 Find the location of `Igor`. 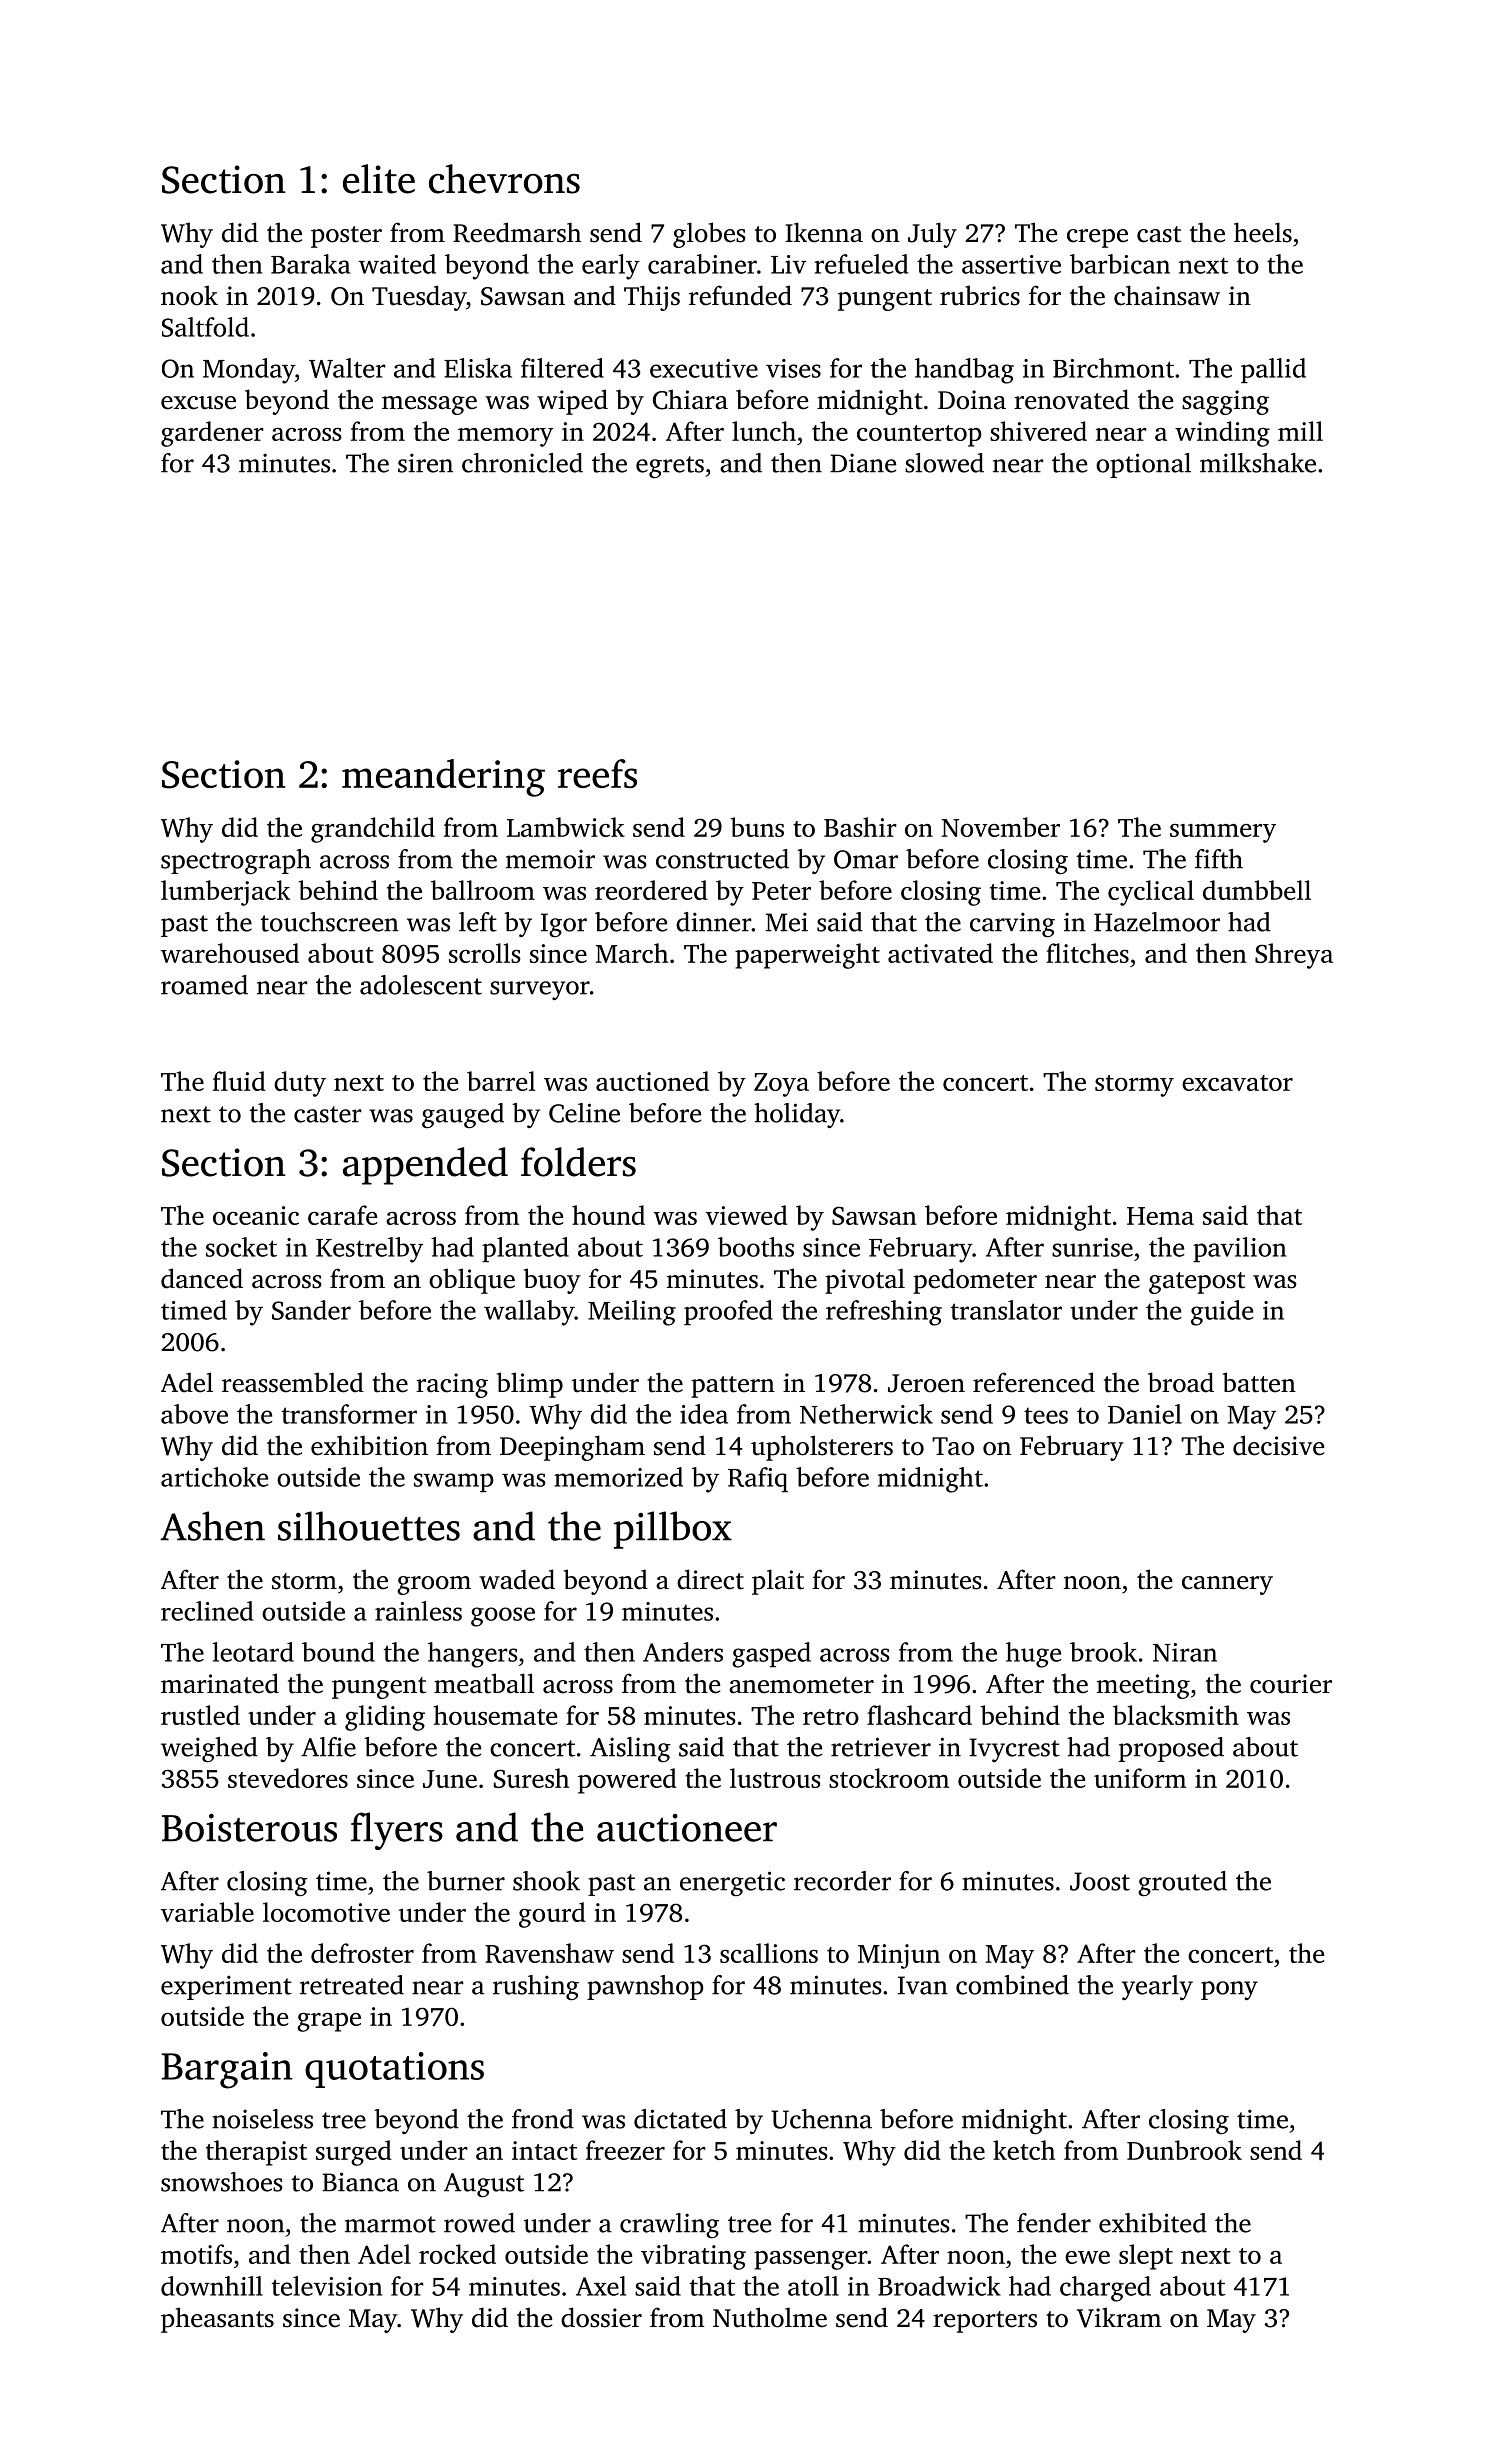

Igor is located at coordinates (564, 925).
